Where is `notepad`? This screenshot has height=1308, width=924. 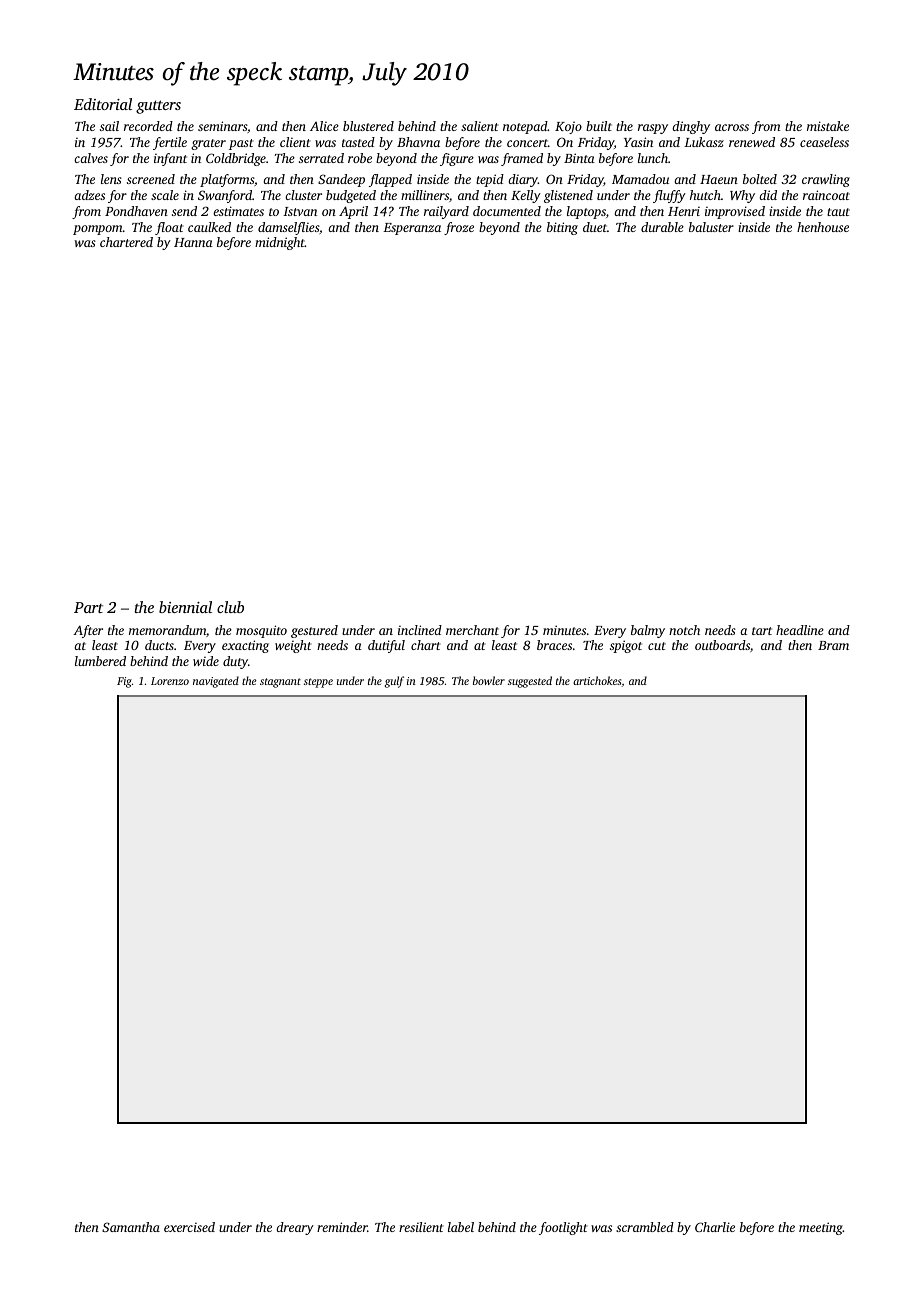
notepad is located at coordinates (525, 127).
